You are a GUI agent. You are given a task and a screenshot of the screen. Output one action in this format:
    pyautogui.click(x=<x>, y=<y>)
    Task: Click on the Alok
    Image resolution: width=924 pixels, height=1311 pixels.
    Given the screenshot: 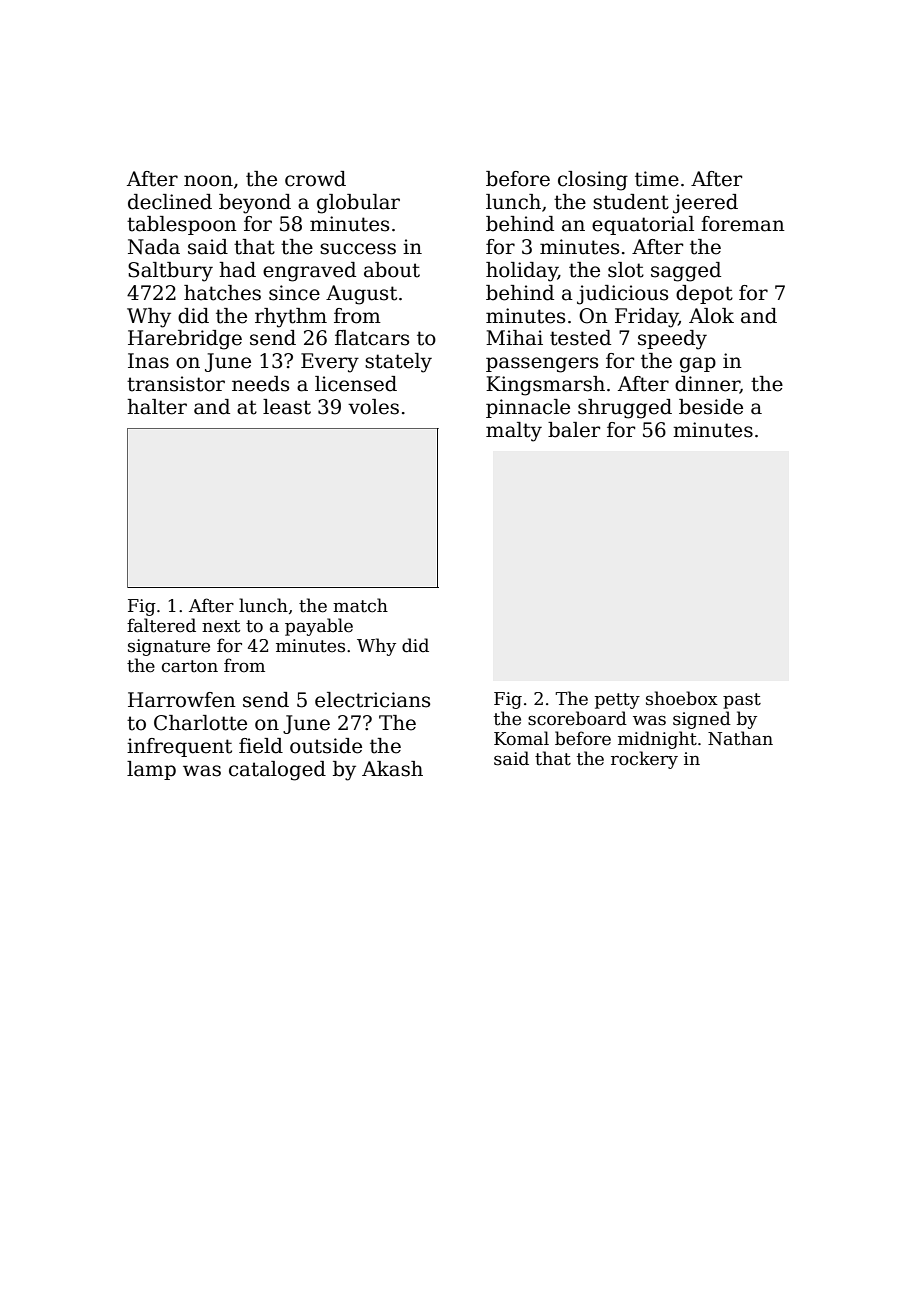 What is the action you would take?
    pyautogui.click(x=711, y=316)
